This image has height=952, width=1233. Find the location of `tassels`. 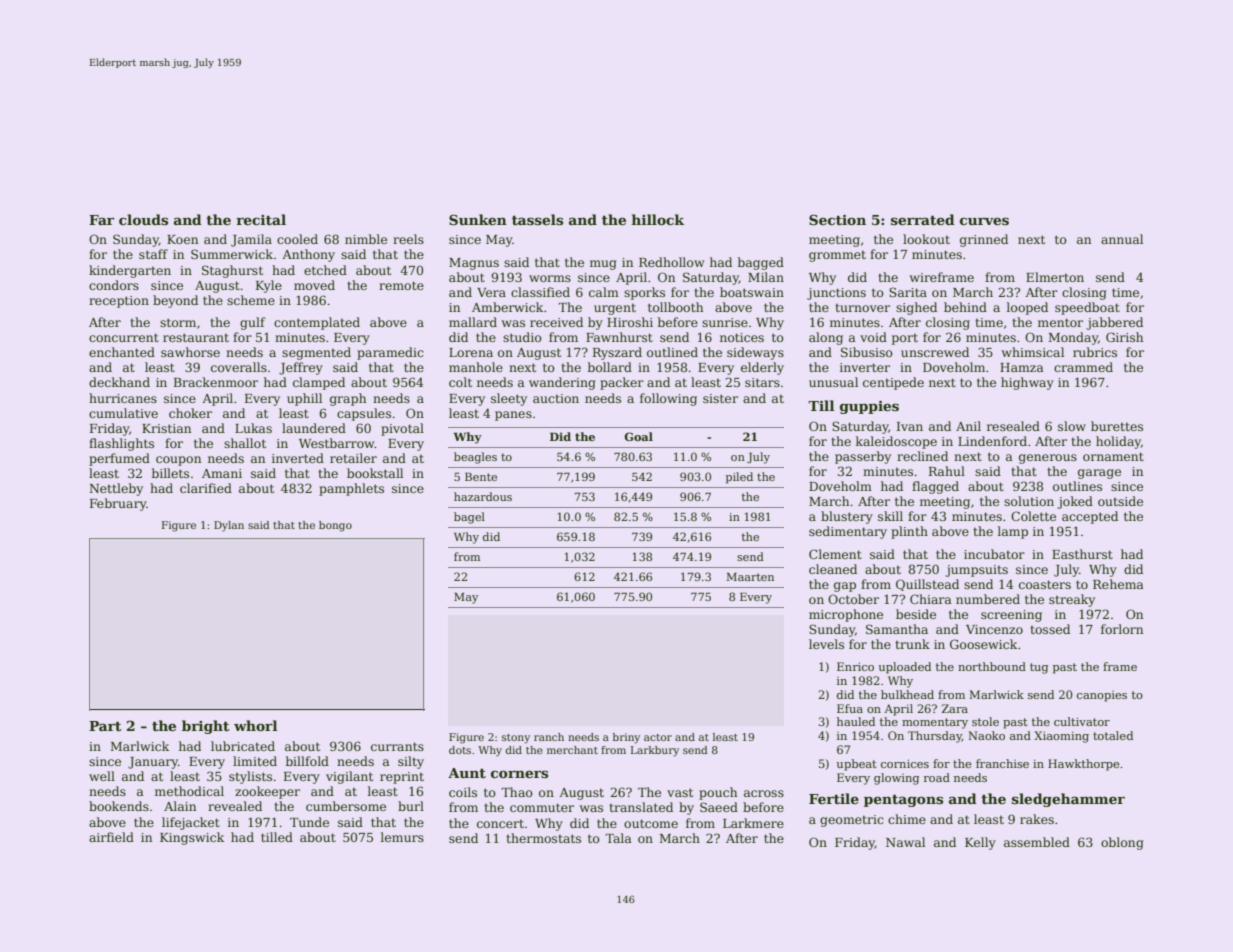

tassels is located at coordinates (537, 219).
